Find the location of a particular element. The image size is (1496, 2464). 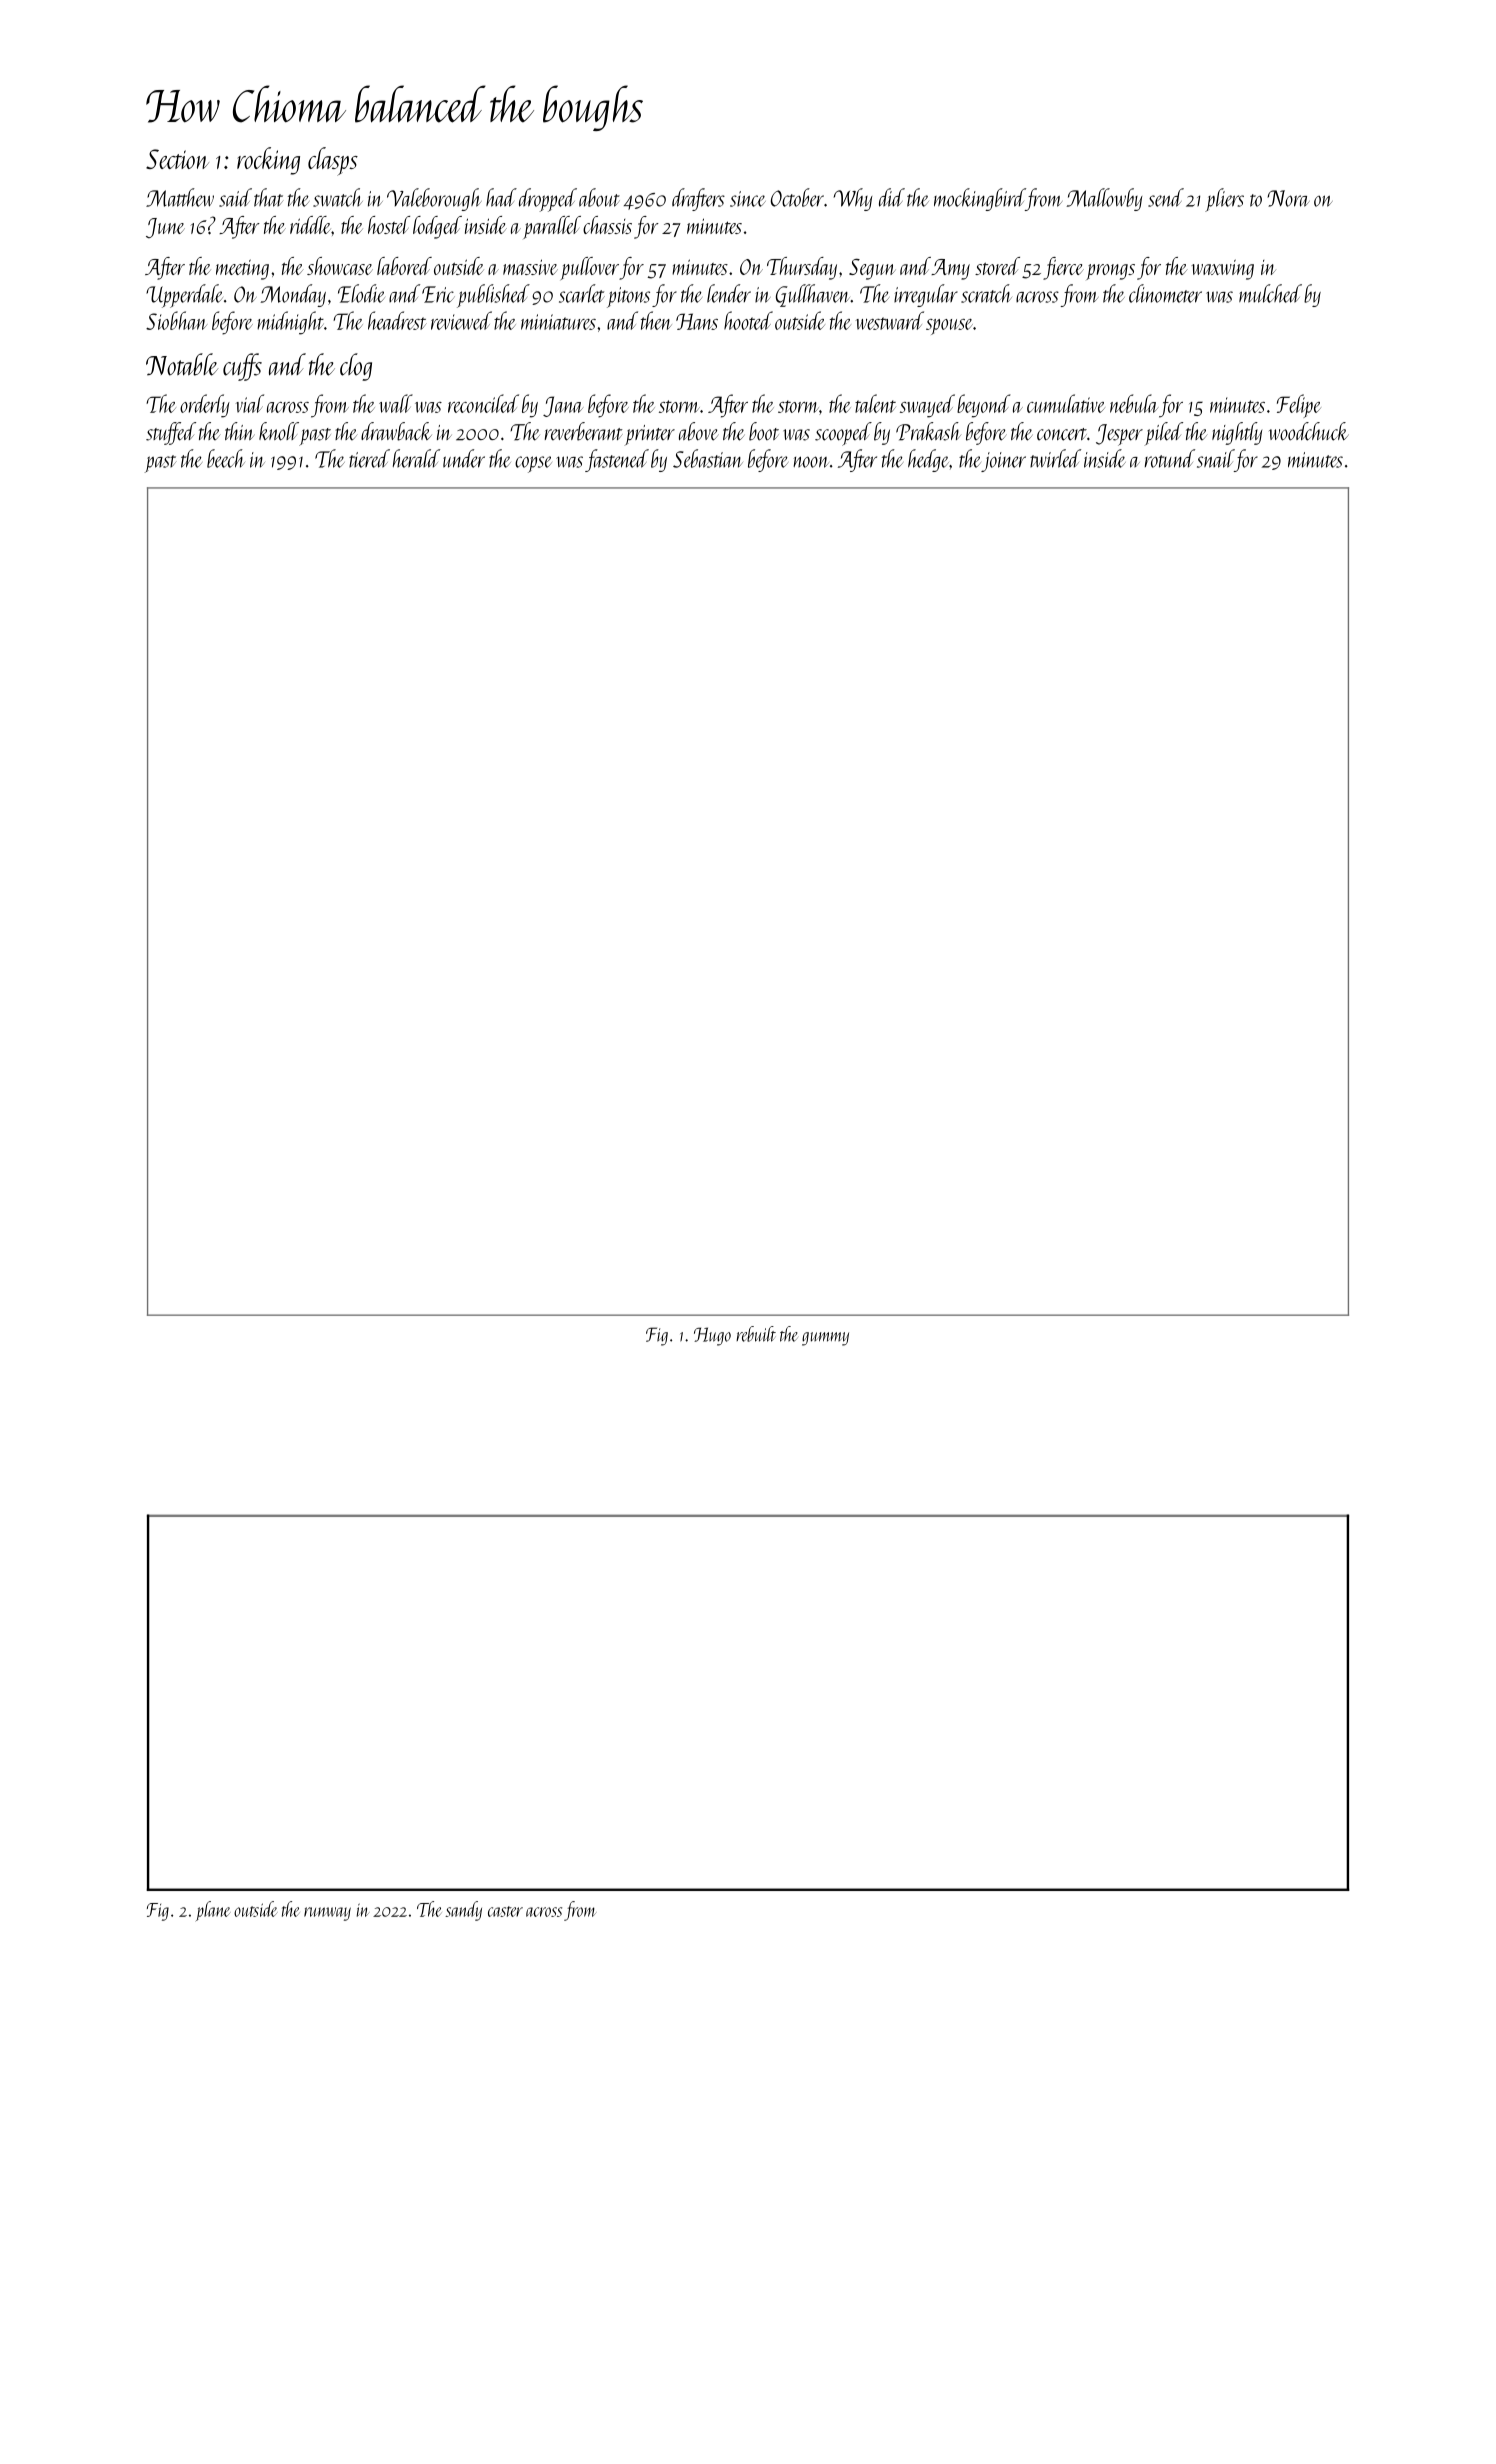

runway is located at coordinates (327, 1914).
